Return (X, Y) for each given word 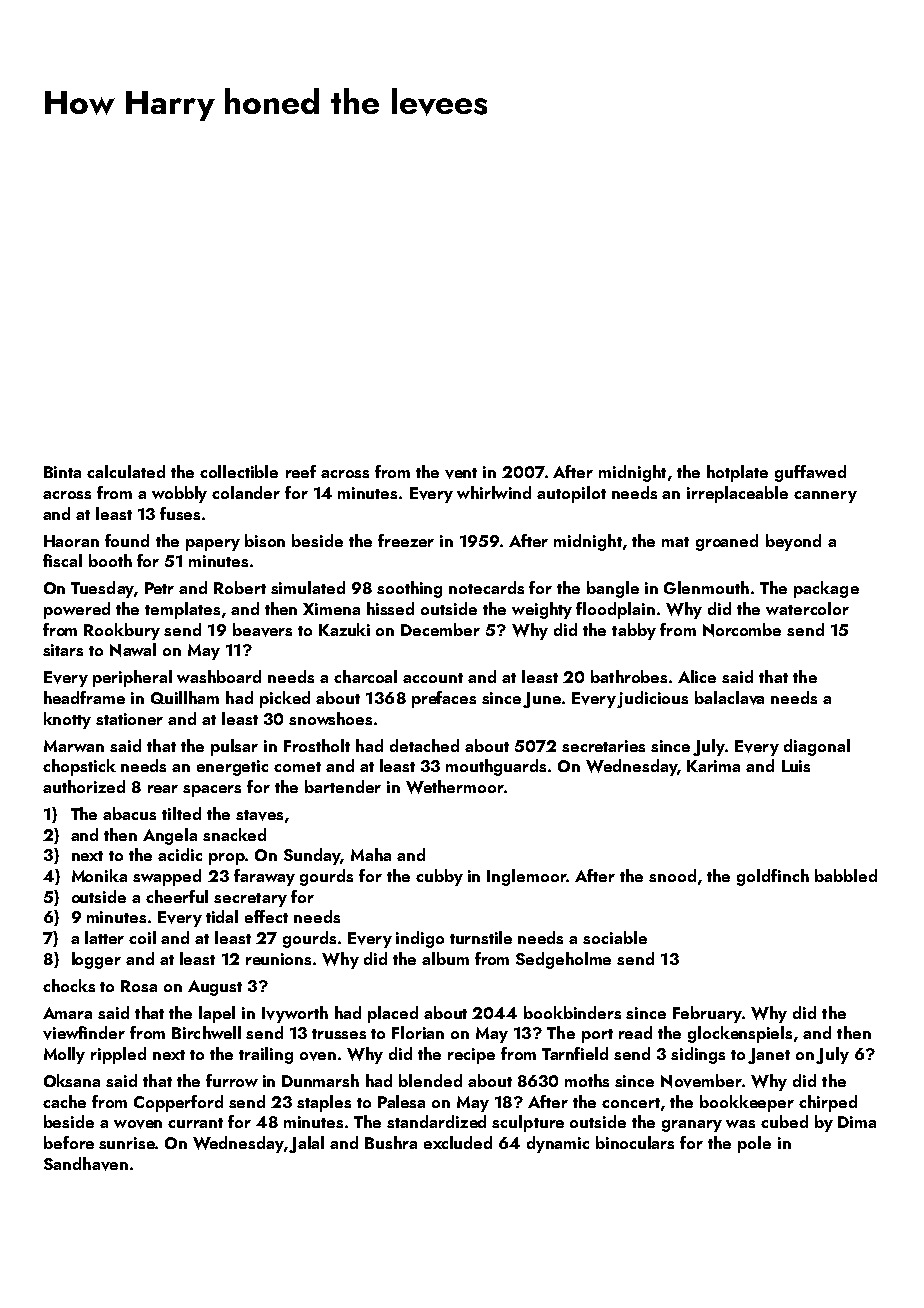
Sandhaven (86, 1164)
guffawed (810, 473)
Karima (713, 766)
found (127, 540)
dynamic (558, 1144)
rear (163, 789)
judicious (652, 699)
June (542, 700)
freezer (406, 540)
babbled (846, 875)
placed (393, 1014)
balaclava (729, 698)
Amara (67, 1013)
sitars (63, 650)
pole (754, 1144)
